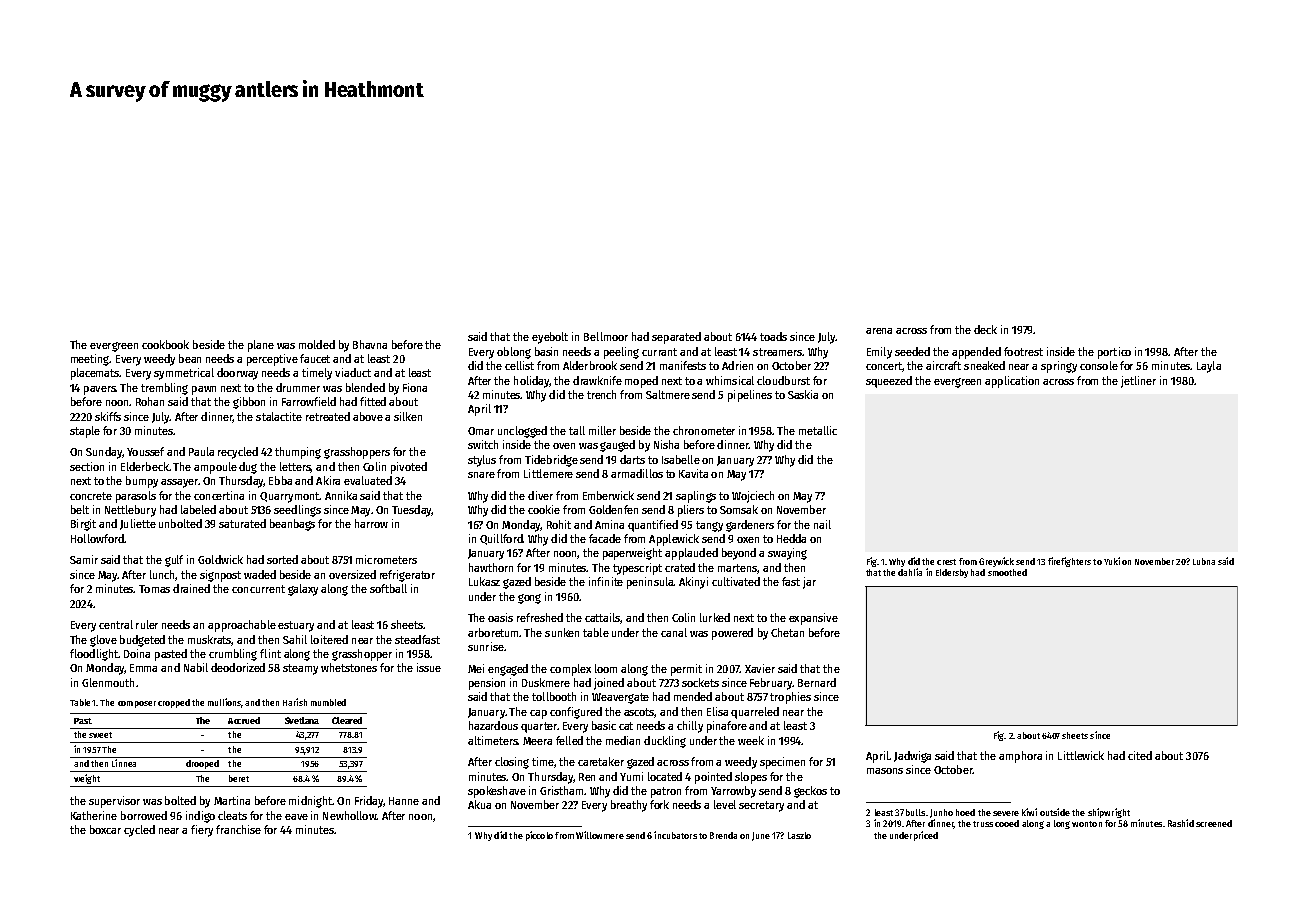  What do you see at coordinates (317, 344) in the page?
I see `molded` at bounding box center [317, 344].
